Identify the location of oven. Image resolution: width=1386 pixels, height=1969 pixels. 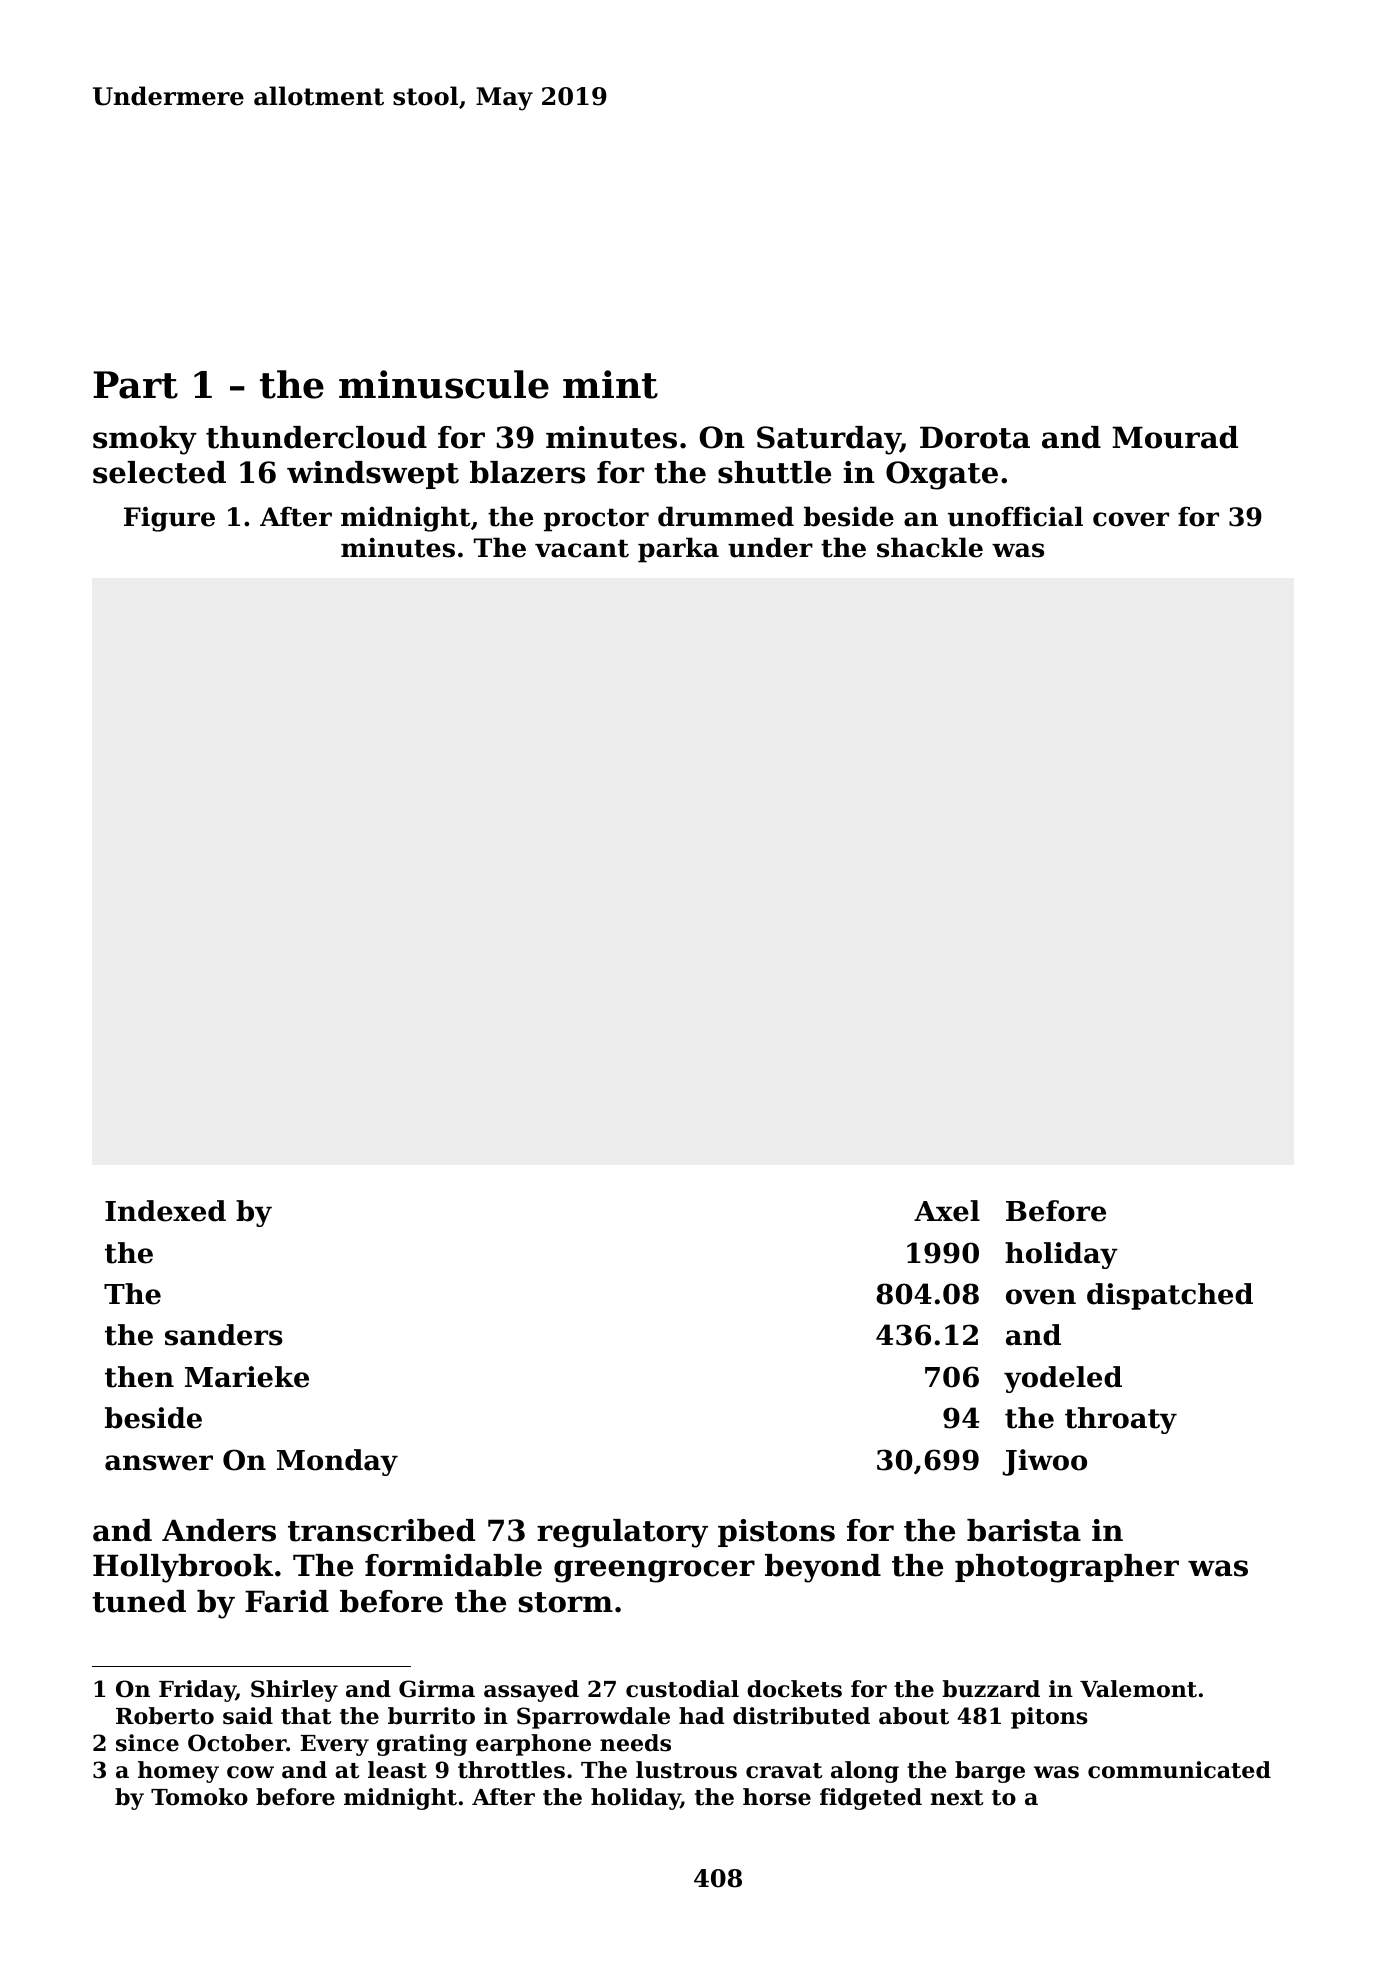
(1041, 1297).
